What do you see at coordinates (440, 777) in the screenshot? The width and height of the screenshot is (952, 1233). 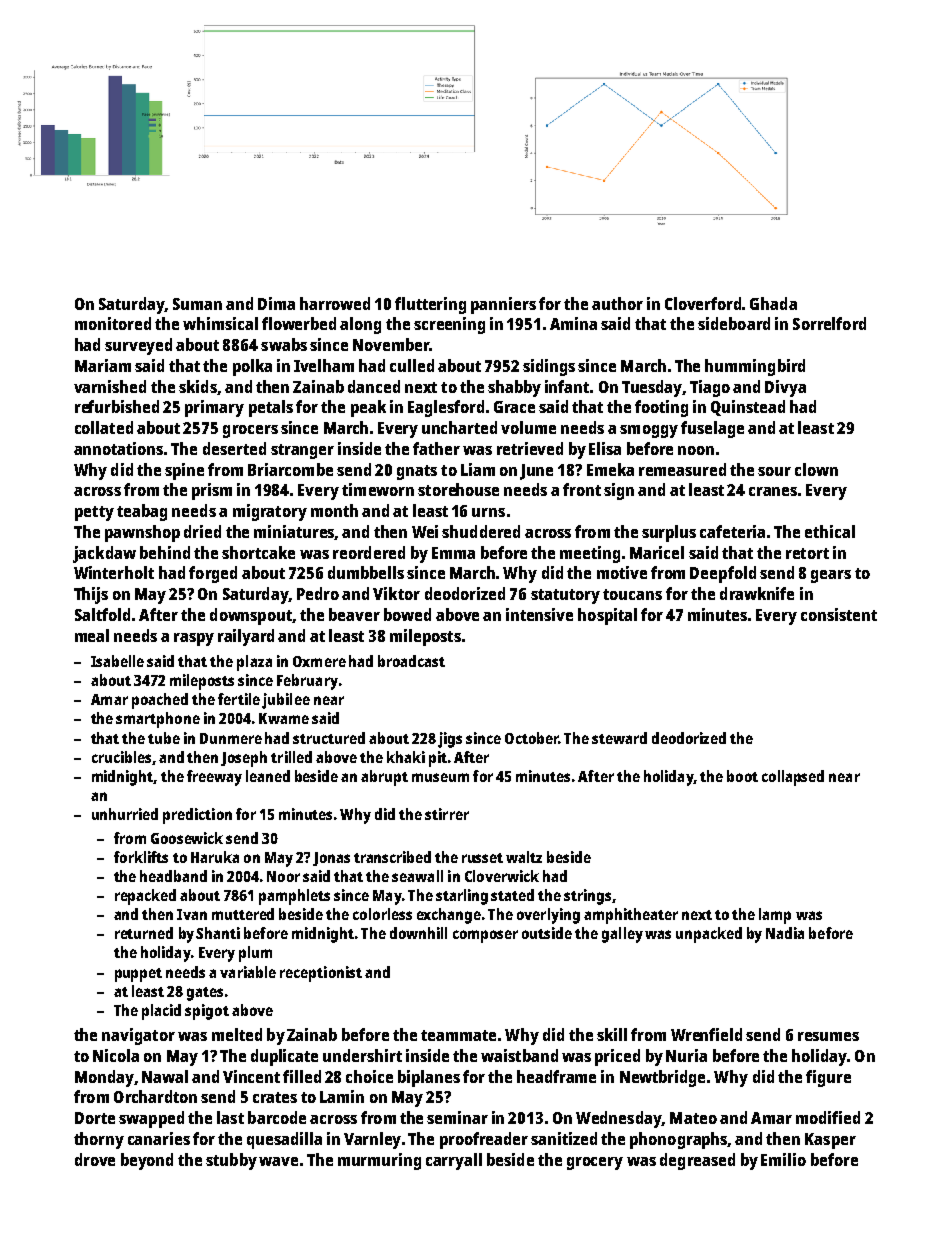 I see `museum` at bounding box center [440, 777].
